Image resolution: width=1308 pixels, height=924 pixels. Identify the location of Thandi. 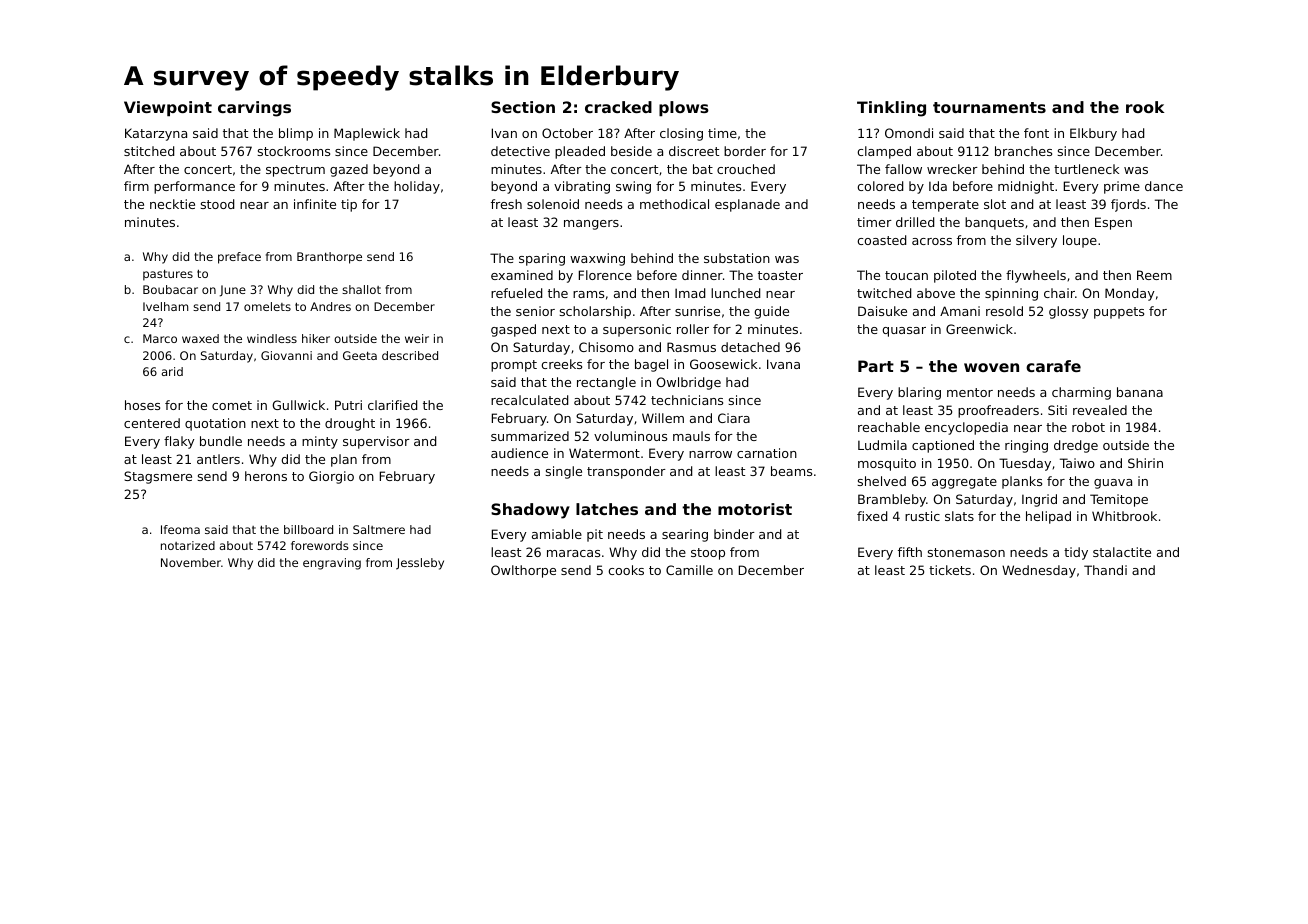
(1105, 570).
